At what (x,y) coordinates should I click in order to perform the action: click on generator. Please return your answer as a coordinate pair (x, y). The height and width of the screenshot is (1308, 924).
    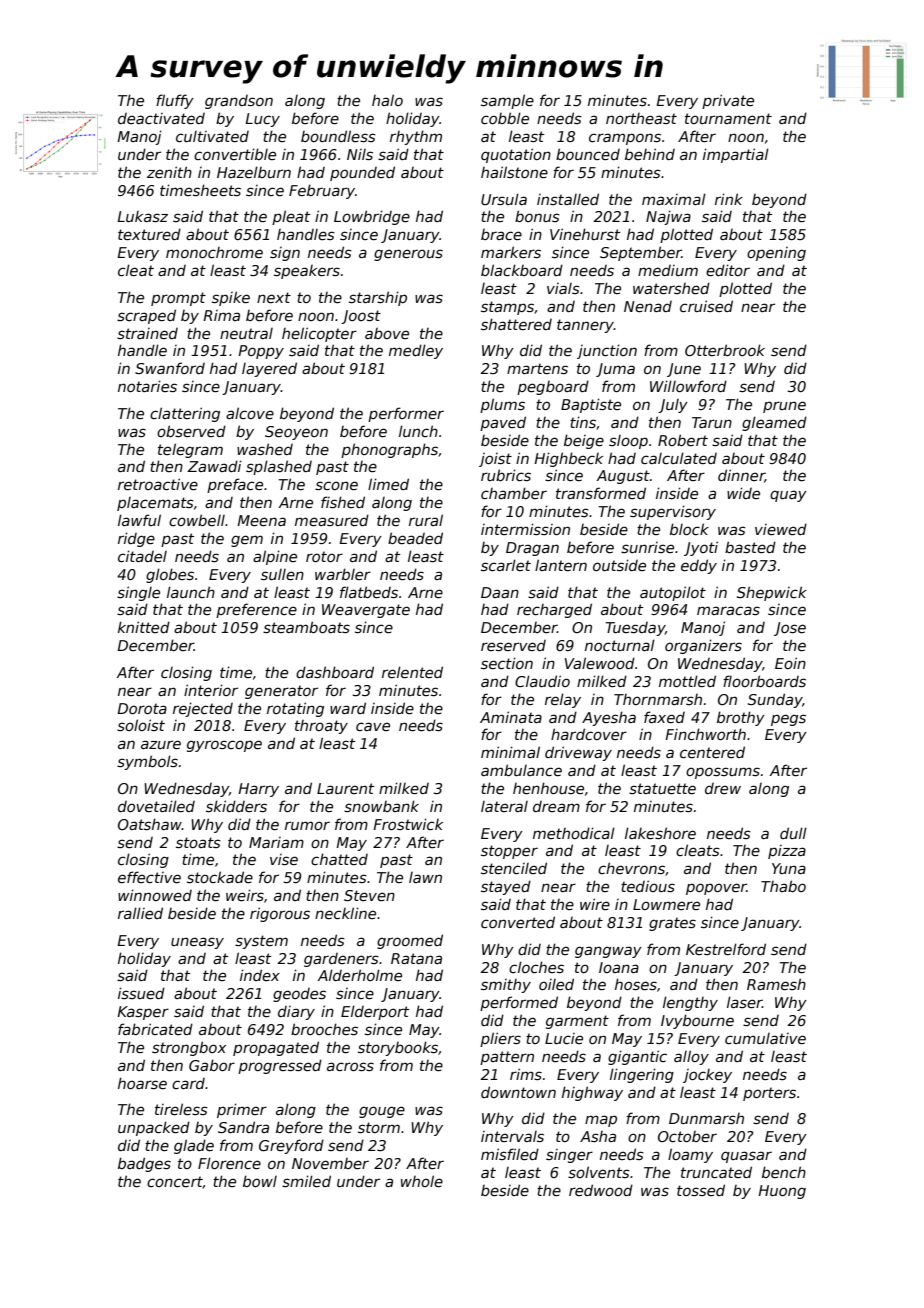
    Looking at the image, I should click on (281, 692).
